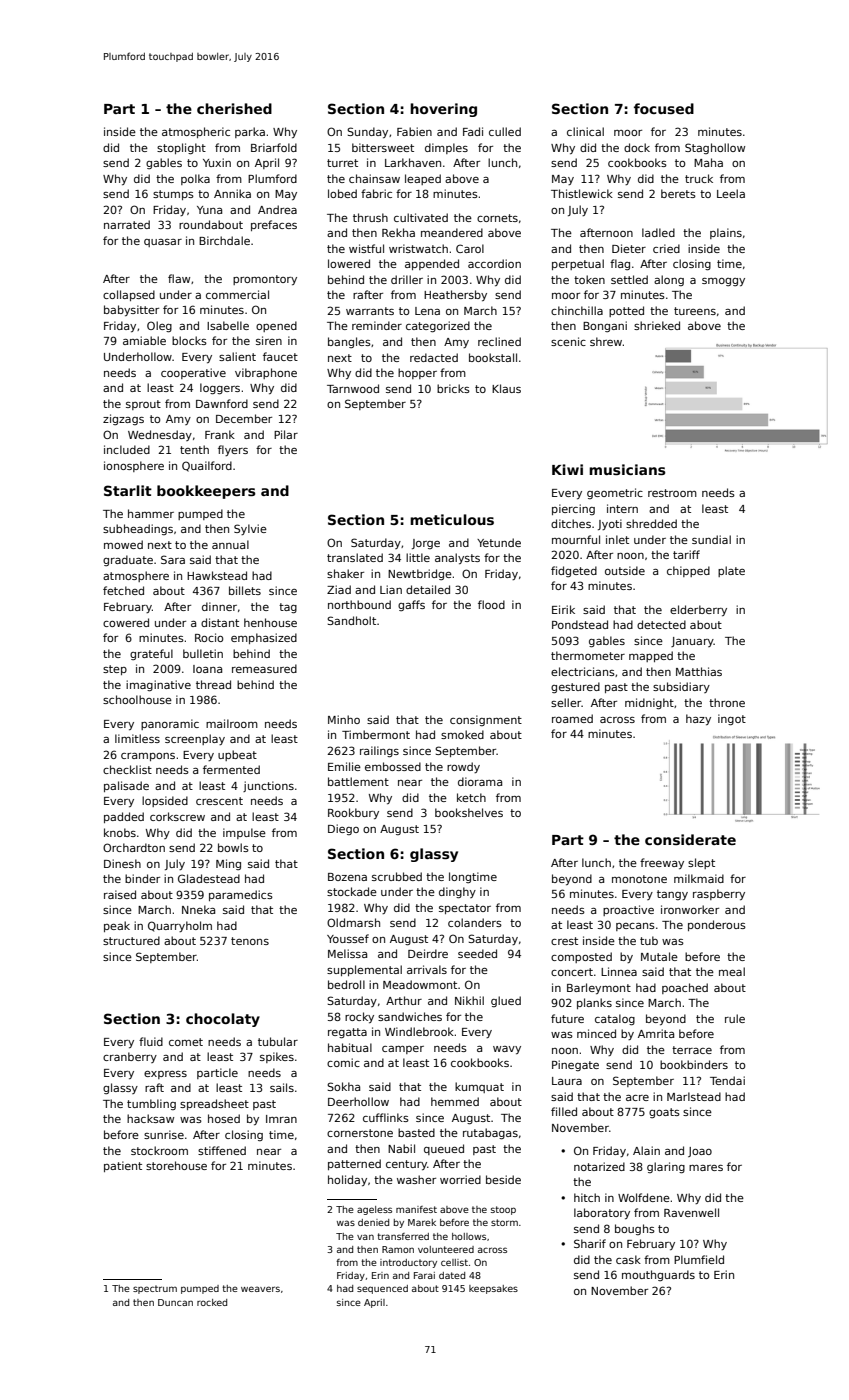 The image size is (849, 1400). What do you see at coordinates (353, 388) in the document?
I see `Tarnwood` at bounding box center [353, 388].
